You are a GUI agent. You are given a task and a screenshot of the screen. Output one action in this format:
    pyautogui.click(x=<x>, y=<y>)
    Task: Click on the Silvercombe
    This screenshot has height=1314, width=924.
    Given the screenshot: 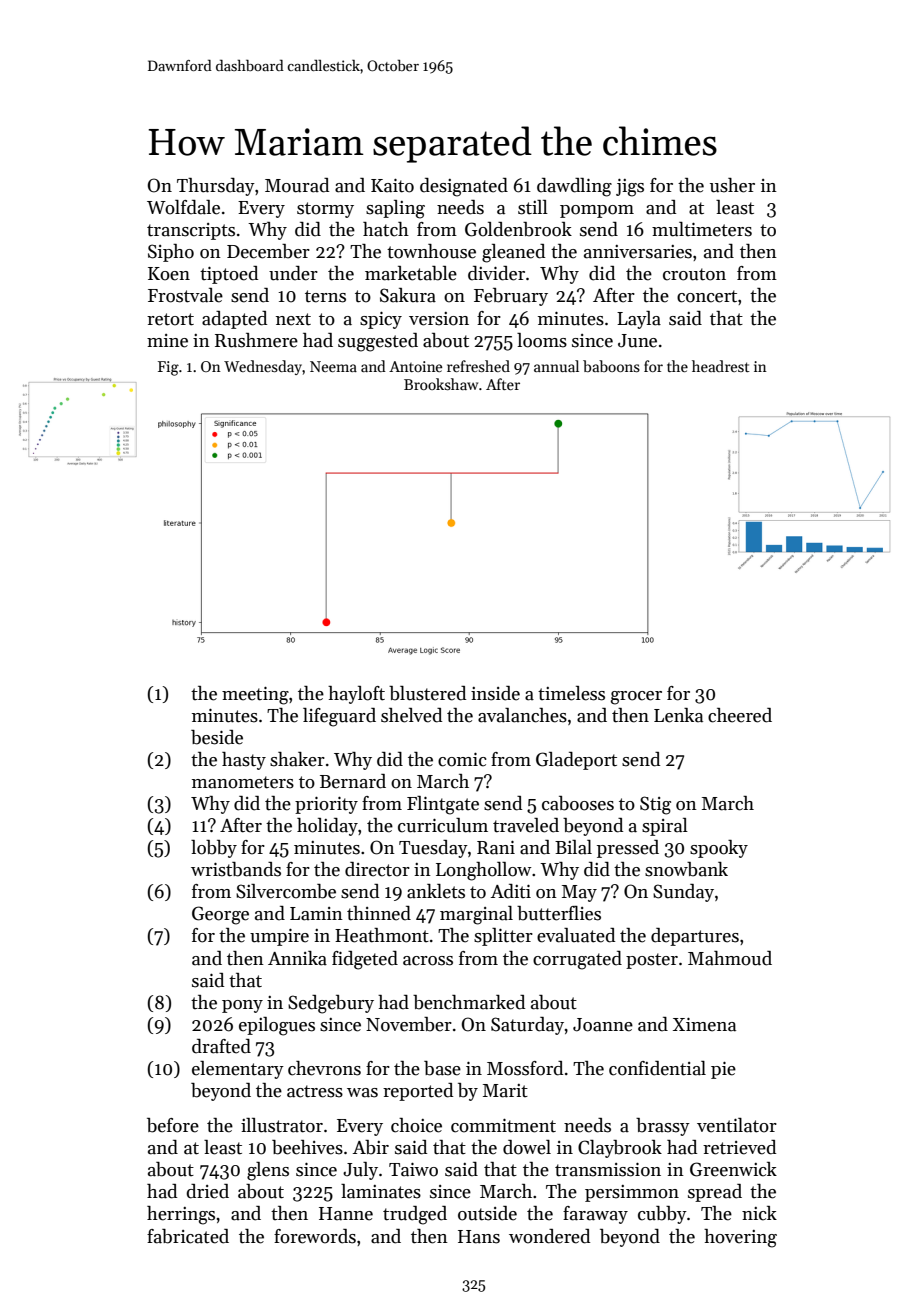 What is the action you would take?
    pyautogui.click(x=286, y=891)
